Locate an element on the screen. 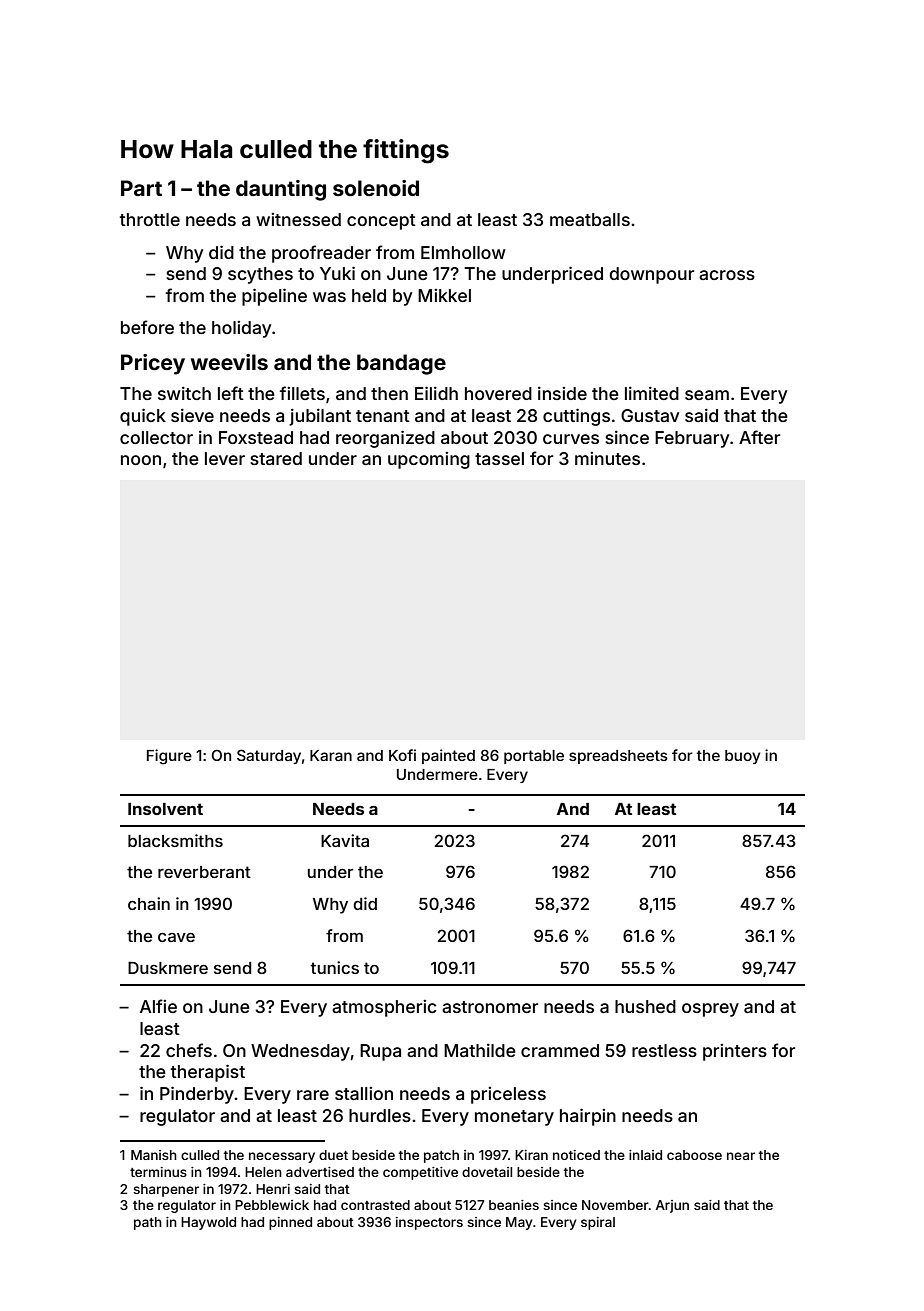 This screenshot has width=924, height=1311. Kofi is located at coordinates (402, 755).
